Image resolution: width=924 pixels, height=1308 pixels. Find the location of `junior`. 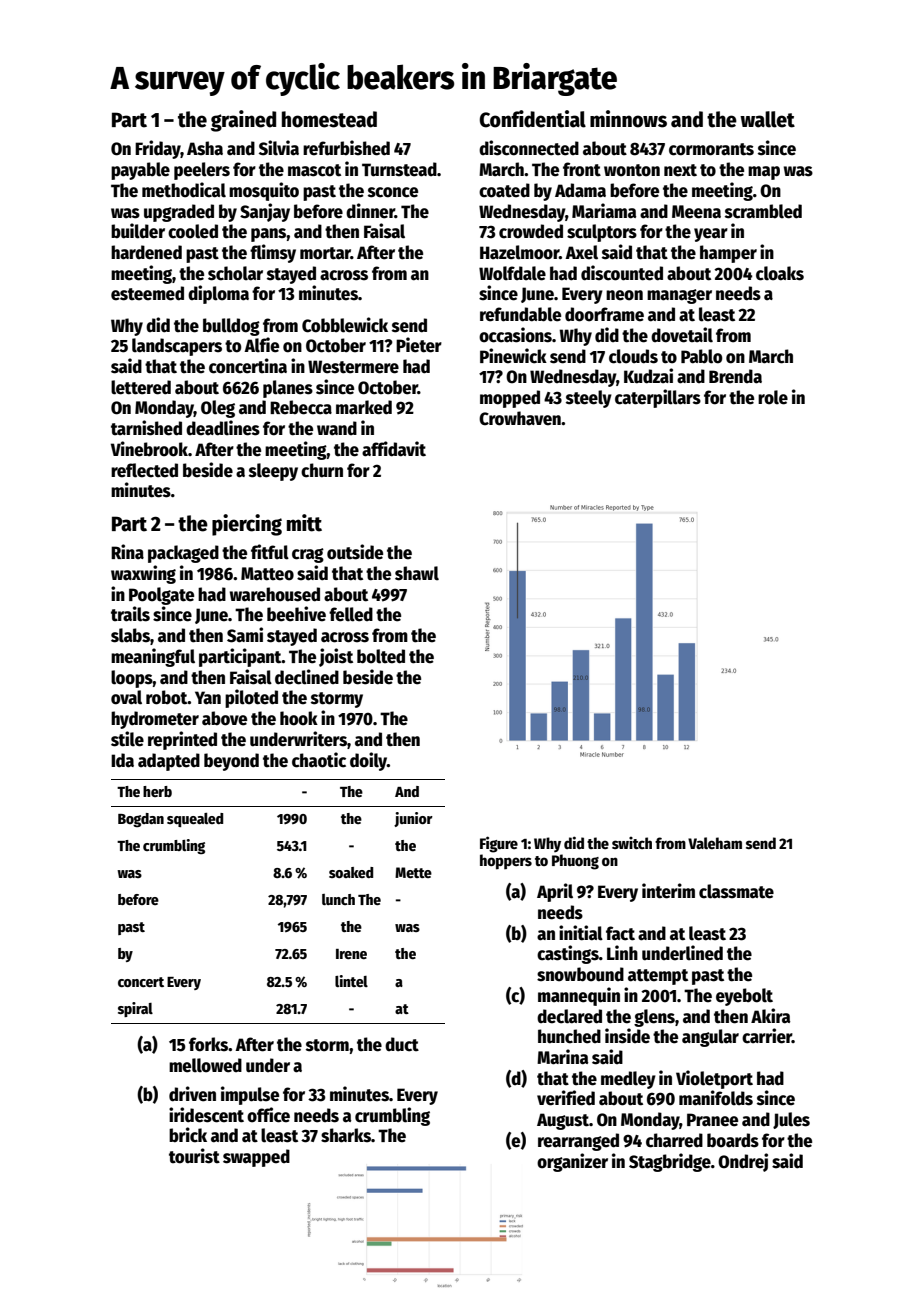

junior is located at coordinates (413, 819).
